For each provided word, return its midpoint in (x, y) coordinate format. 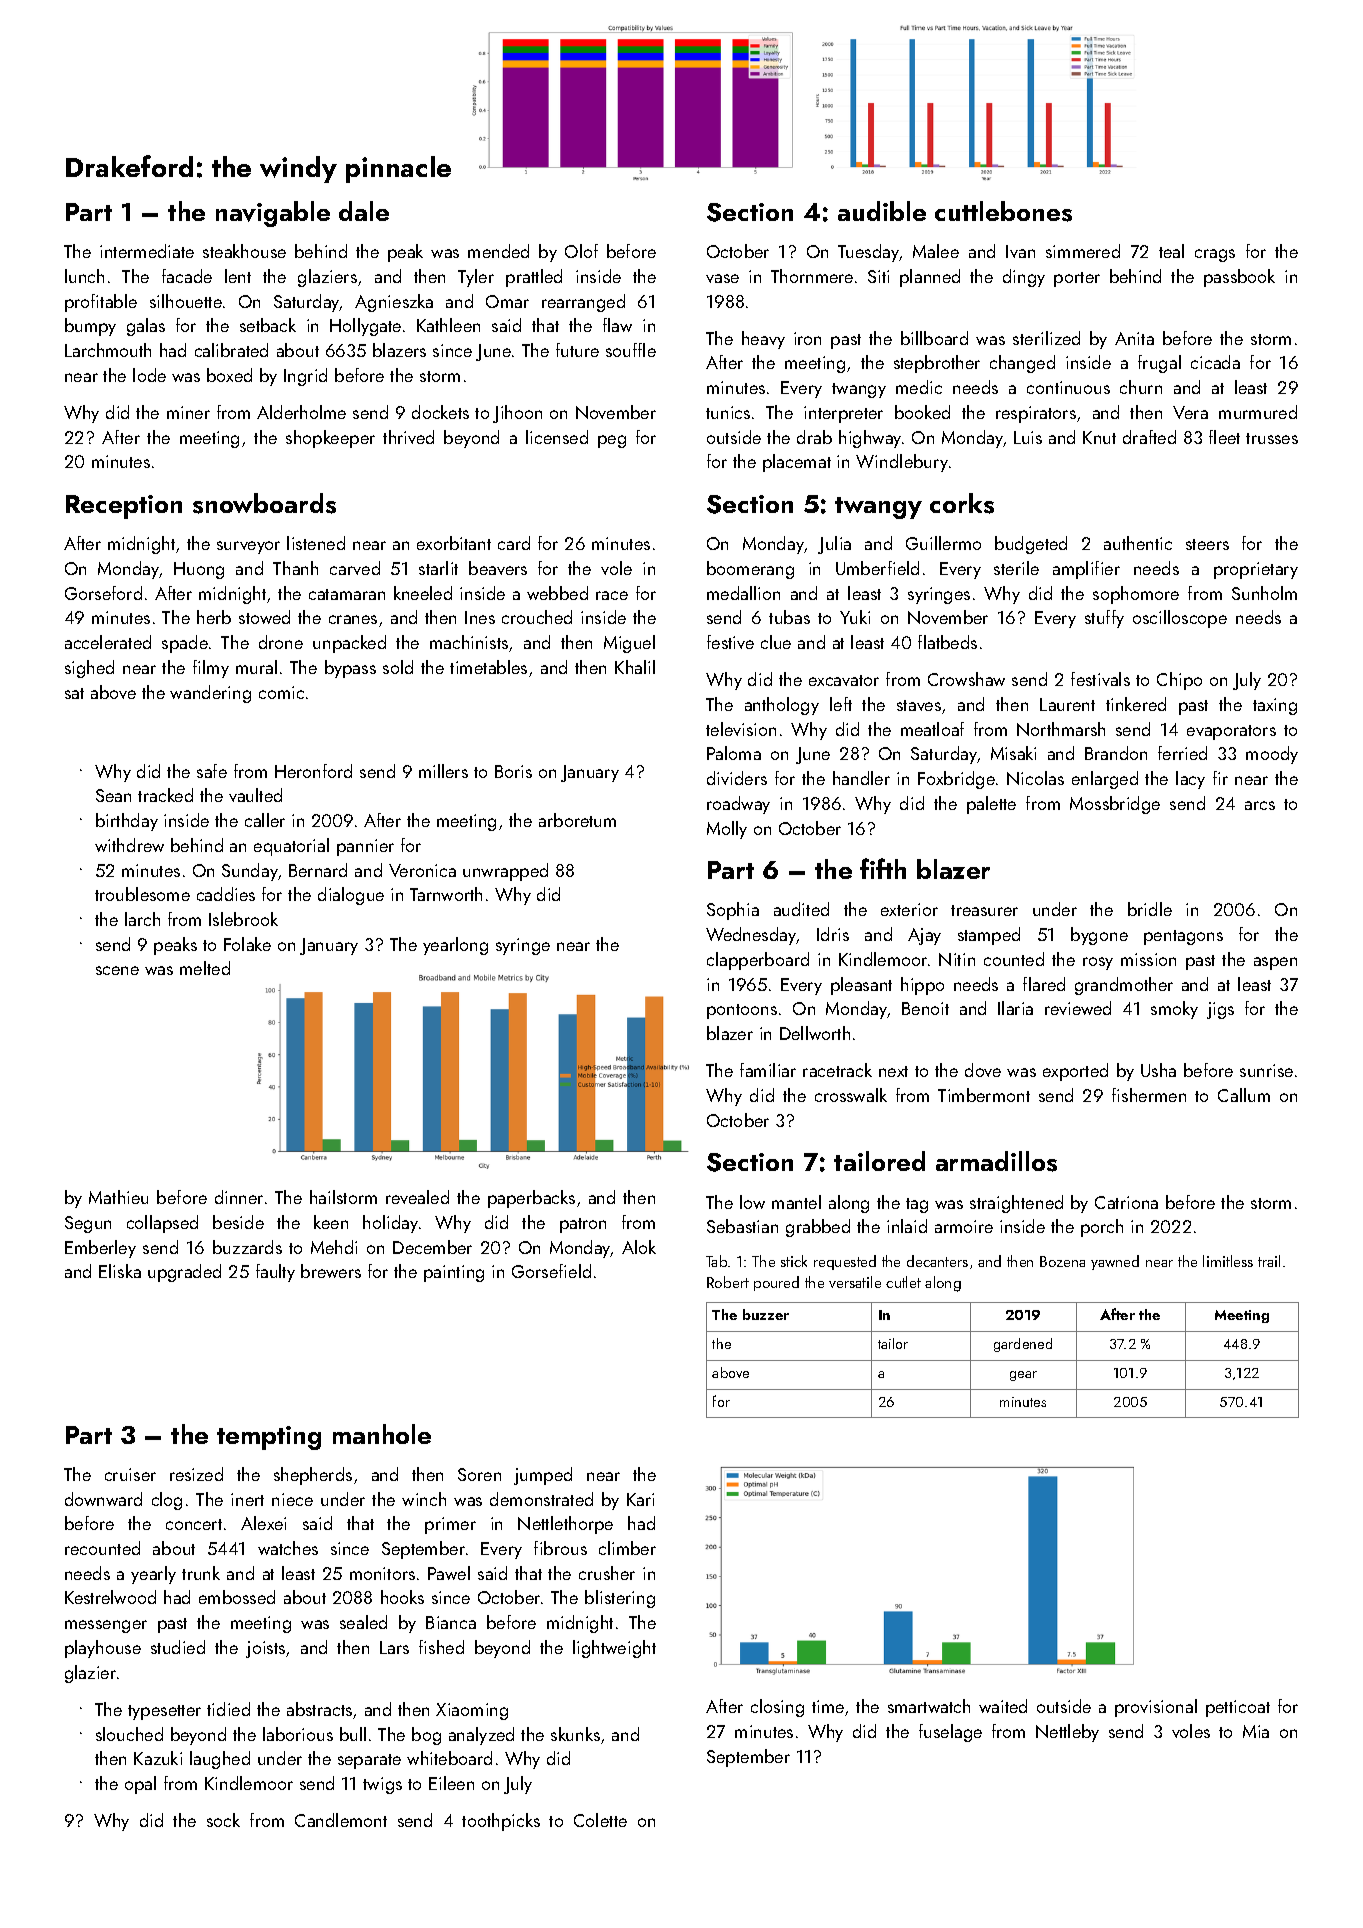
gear (1023, 1376)
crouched (537, 617)
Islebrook (243, 919)
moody (1272, 755)
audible (882, 211)
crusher (607, 1573)
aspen (1275, 963)
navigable (273, 214)
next (893, 1071)
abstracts (319, 1709)
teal (1171, 251)
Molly (727, 830)
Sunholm (1264, 593)
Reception (124, 507)
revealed (417, 1197)
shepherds (313, 1476)
